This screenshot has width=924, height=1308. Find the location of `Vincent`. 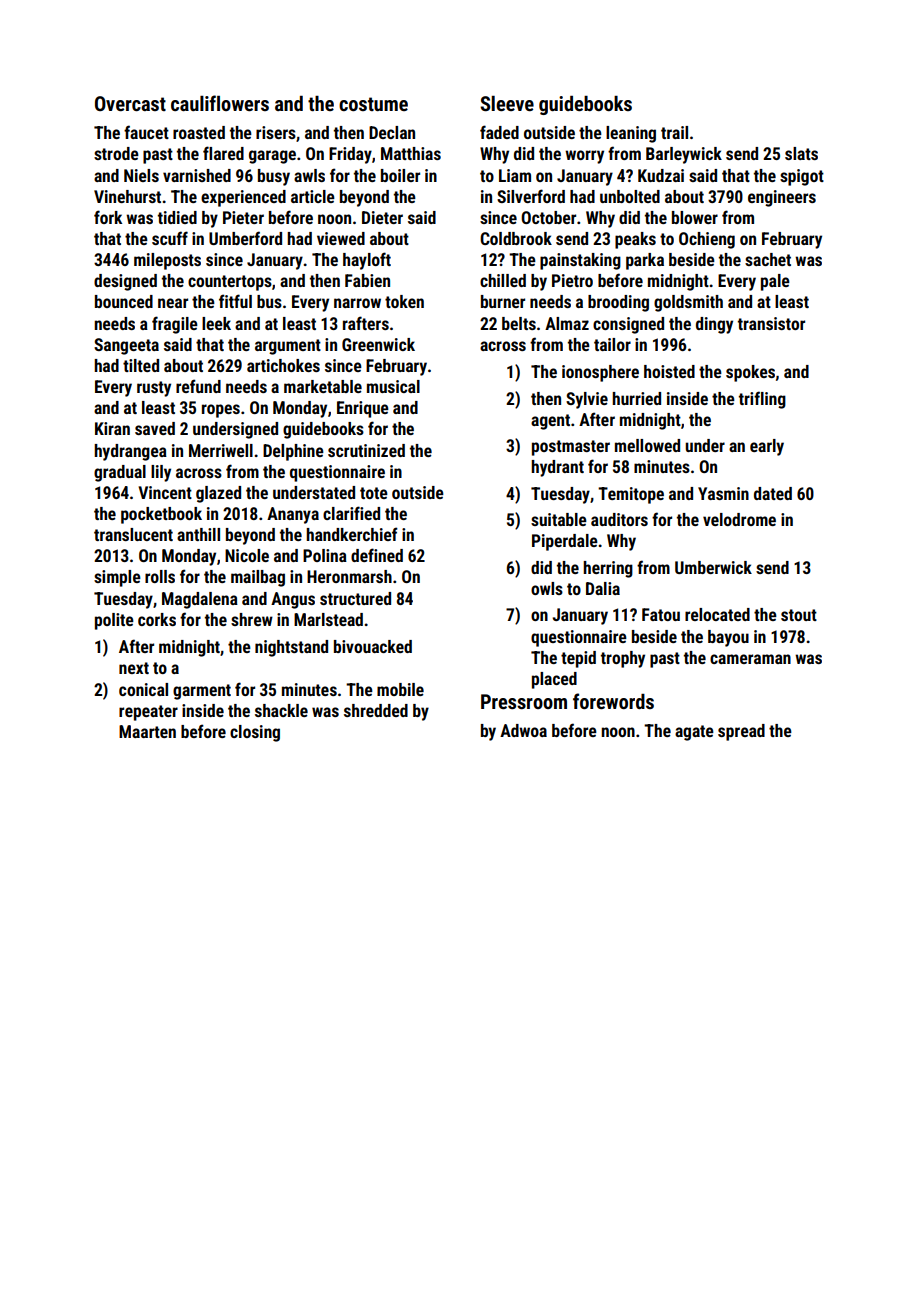

Vincent is located at coordinates (165, 492).
